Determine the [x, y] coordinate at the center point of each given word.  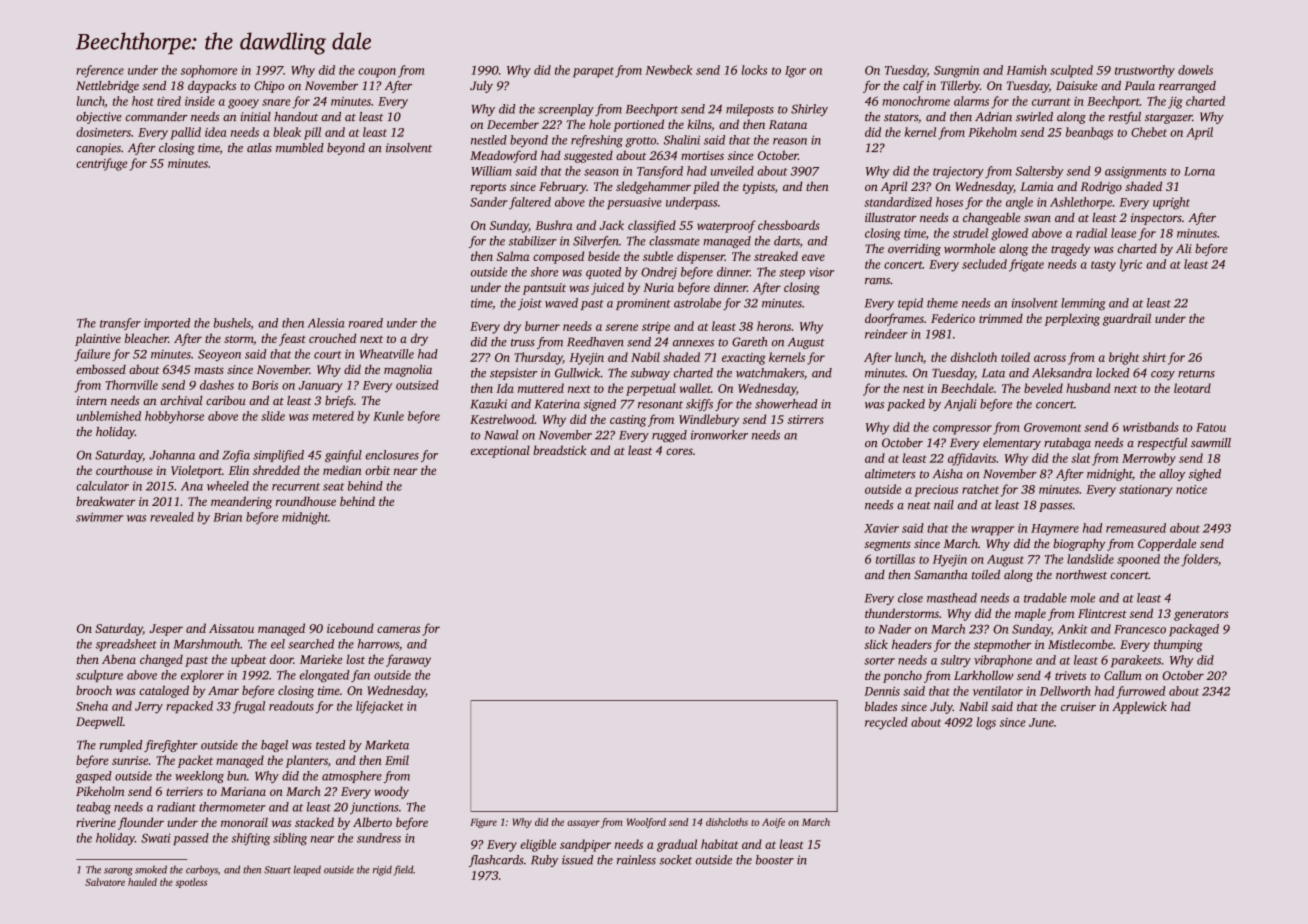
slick [876, 644]
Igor [795, 72]
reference [100, 71]
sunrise [130, 760]
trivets [1070, 675]
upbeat [248, 660]
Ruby [544, 861]
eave [813, 257]
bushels [232, 324]
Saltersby [1039, 172]
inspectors [1156, 219]
